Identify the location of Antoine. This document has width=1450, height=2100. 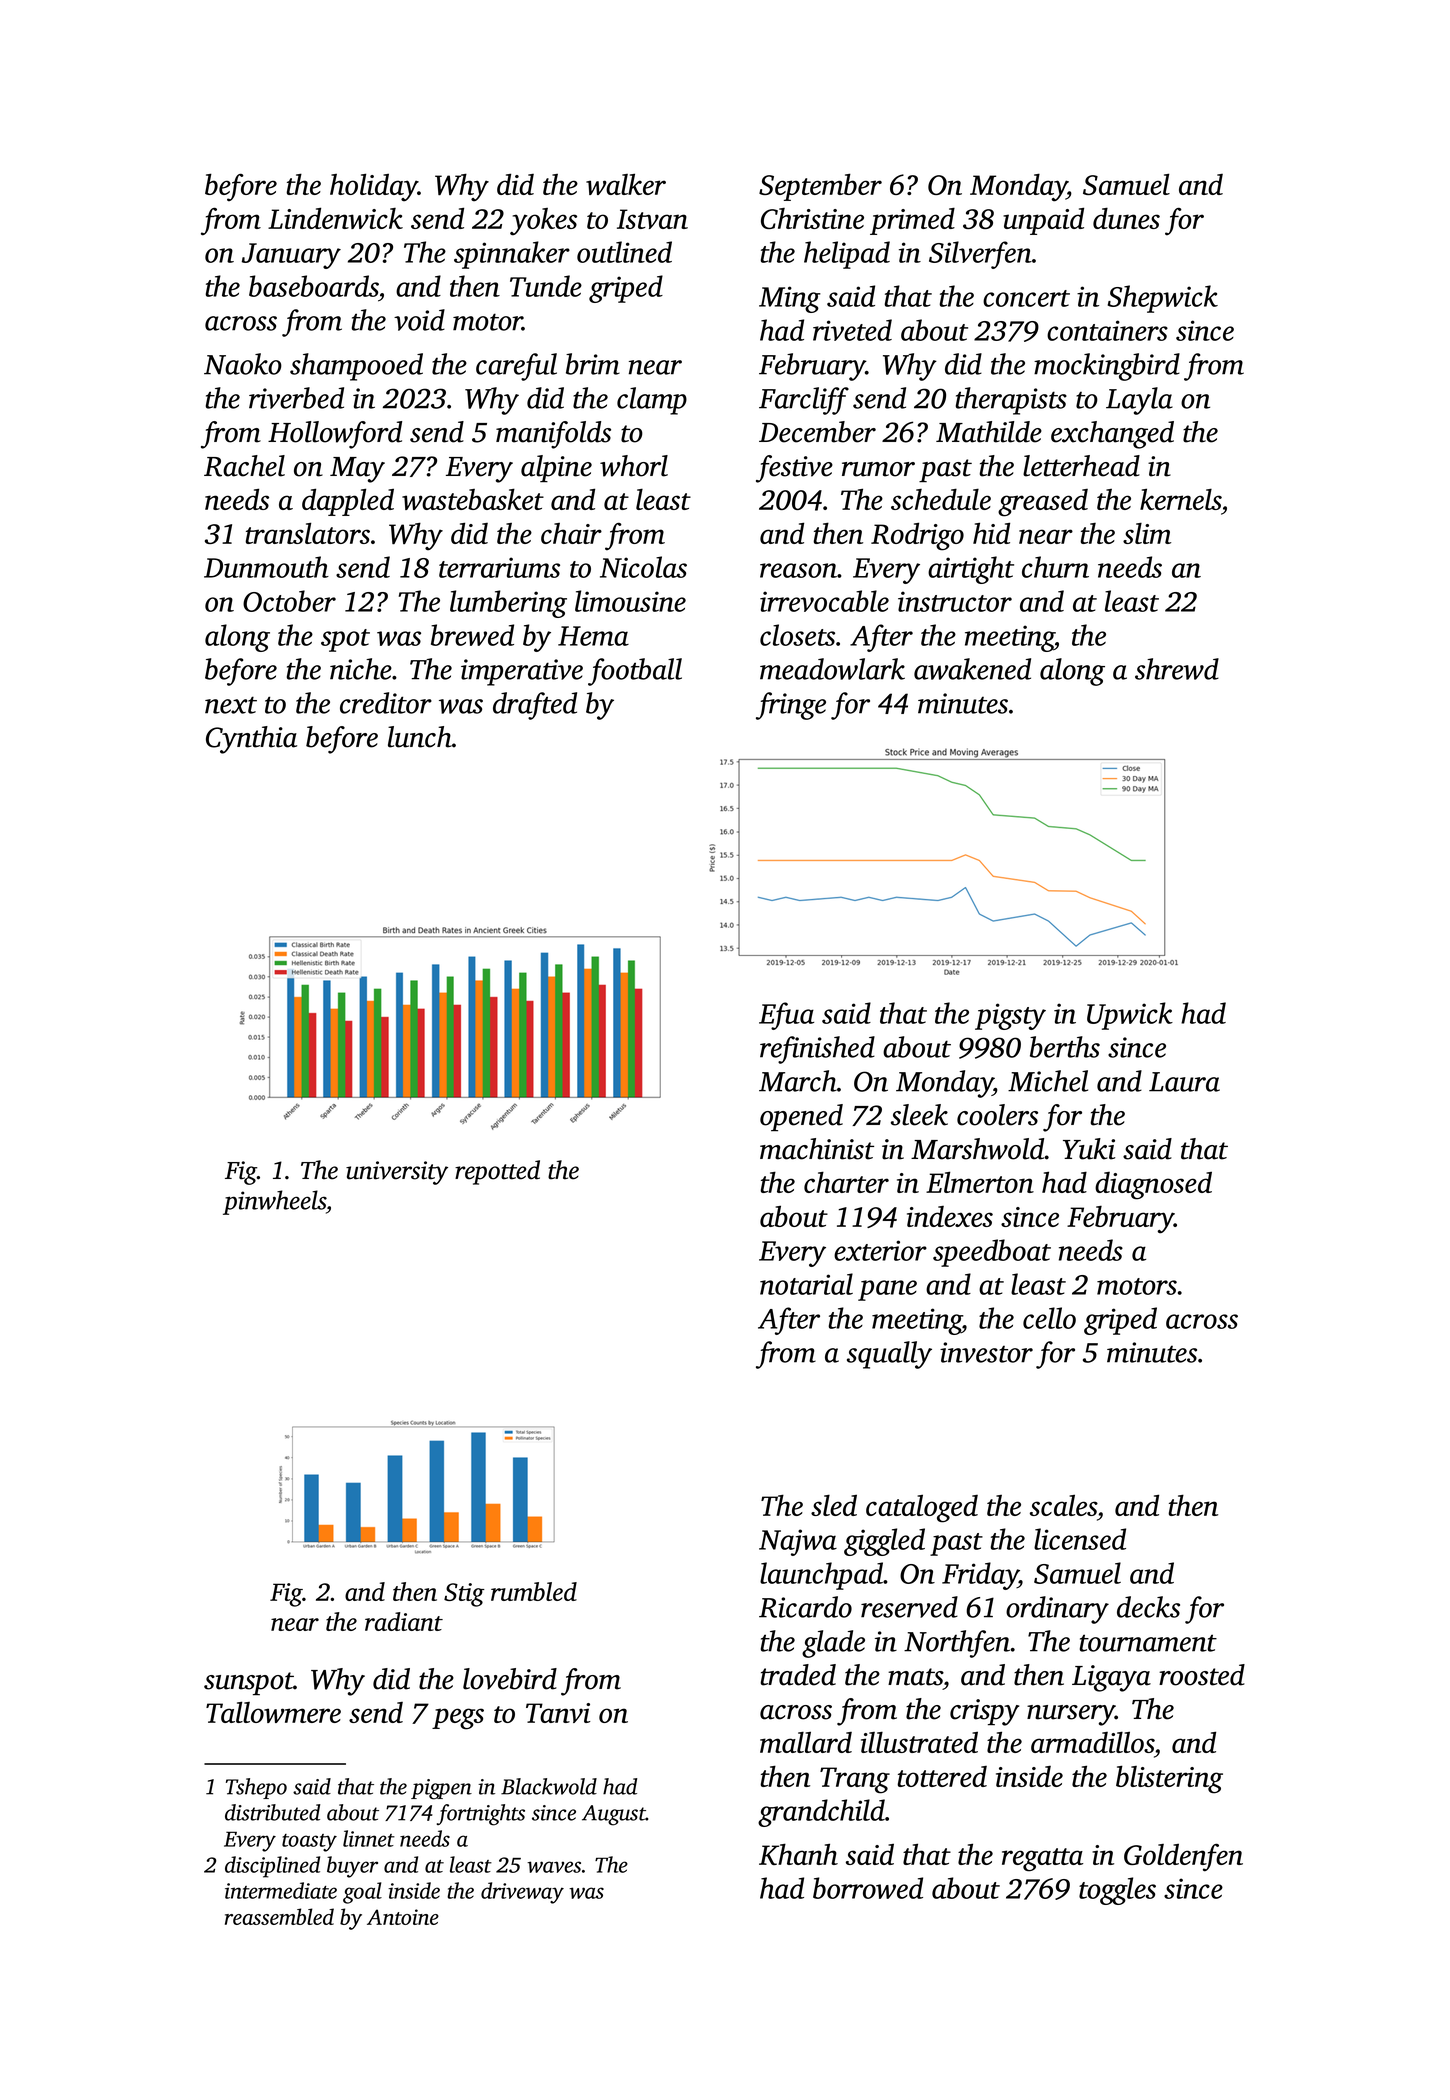
(403, 1917).
